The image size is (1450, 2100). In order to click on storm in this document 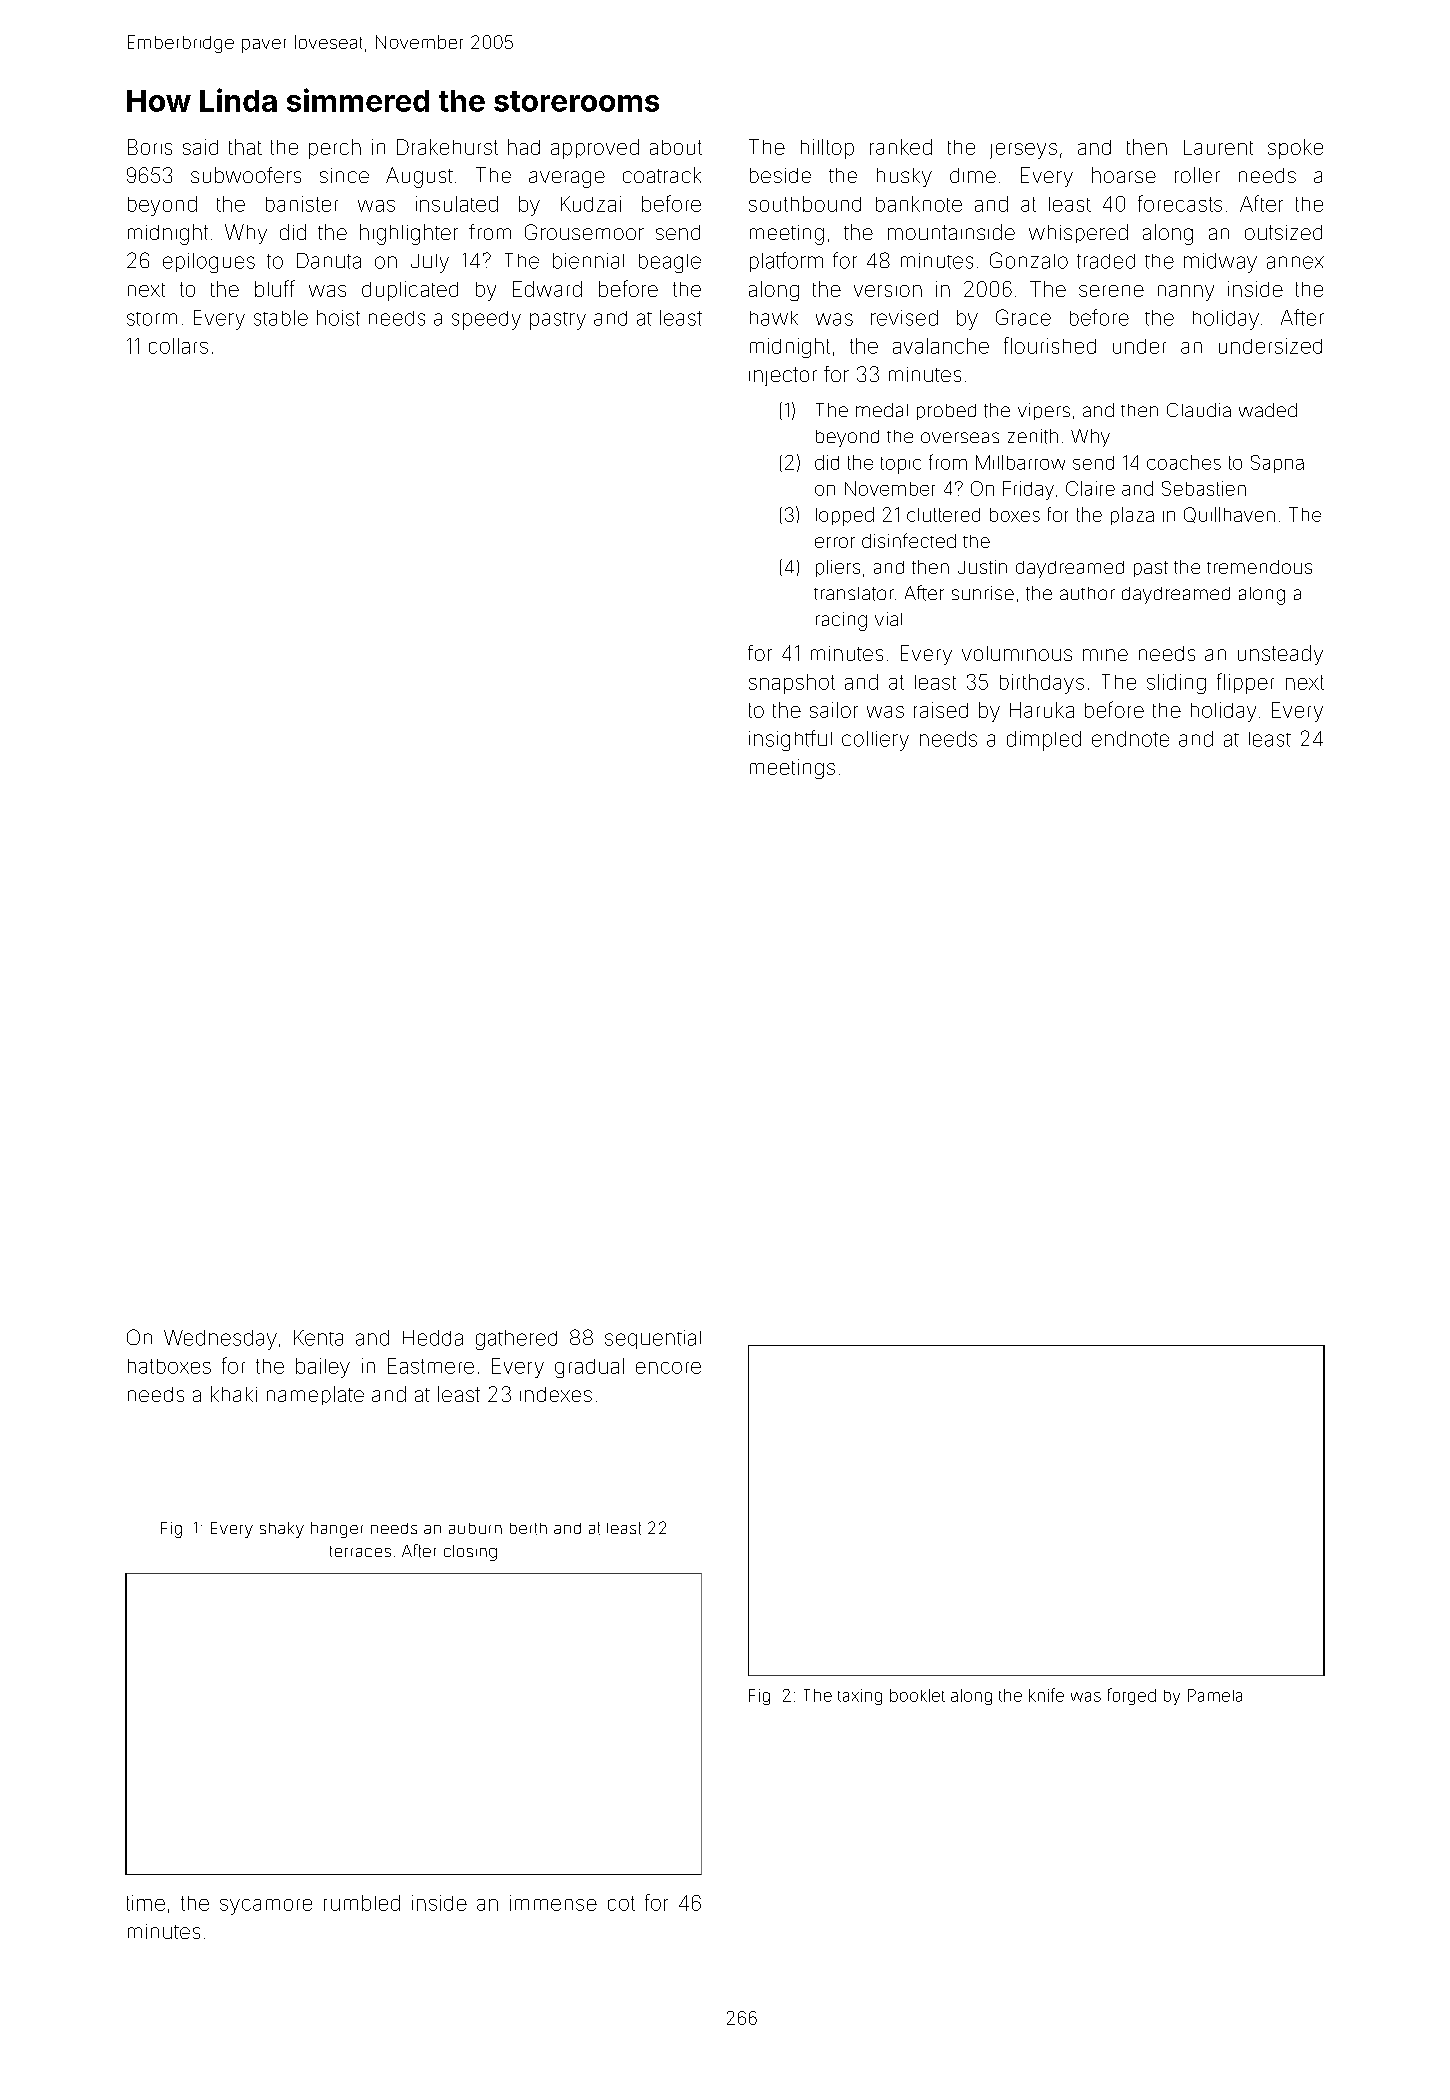, I will do `click(152, 319)`.
